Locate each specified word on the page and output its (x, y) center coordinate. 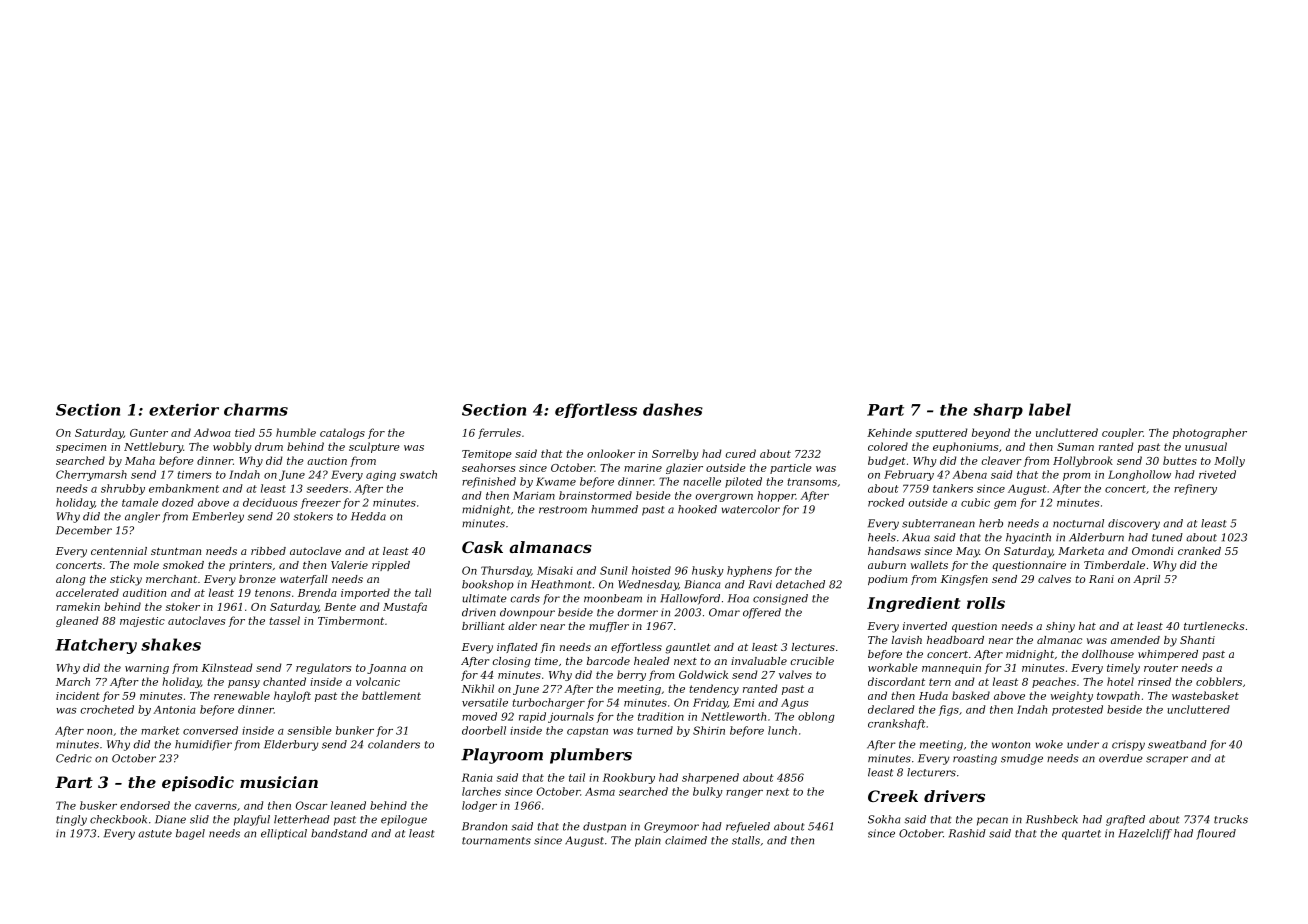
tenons (273, 593)
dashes (673, 409)
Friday (710, 703)
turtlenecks (1214, 626)
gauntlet (688, 648)
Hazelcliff (1145, 834)
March (73, 681)
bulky (708, 792)
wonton (1011, 745)
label (1050, 409)
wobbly (232, 447)
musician (279, 782)
